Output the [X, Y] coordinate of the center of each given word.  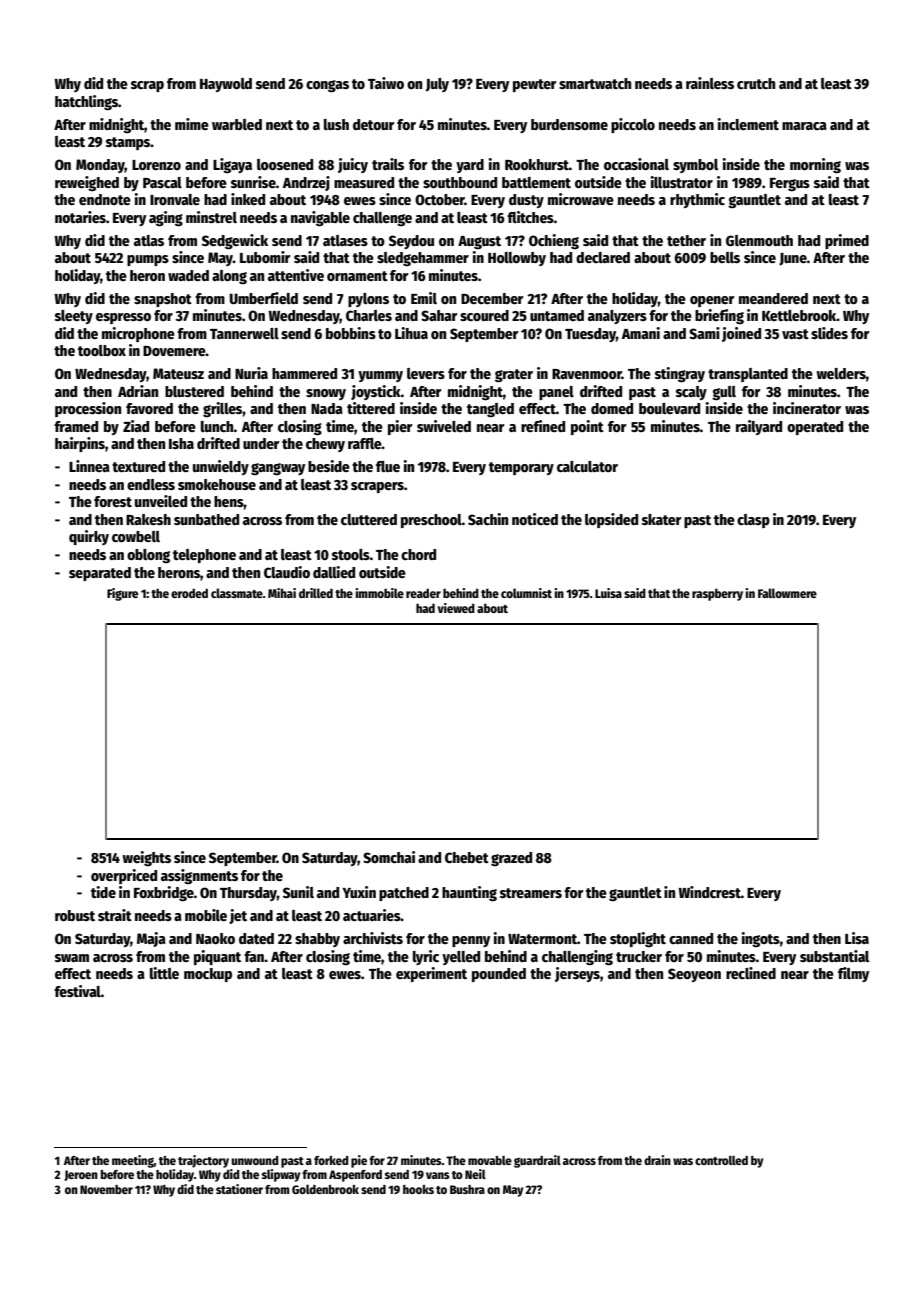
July [437, 85]
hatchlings [86, 102]
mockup [208, 975]
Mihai [282, 593]
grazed [511, 859]
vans [438, 1175]
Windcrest [709, 892]
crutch [756, 83]
